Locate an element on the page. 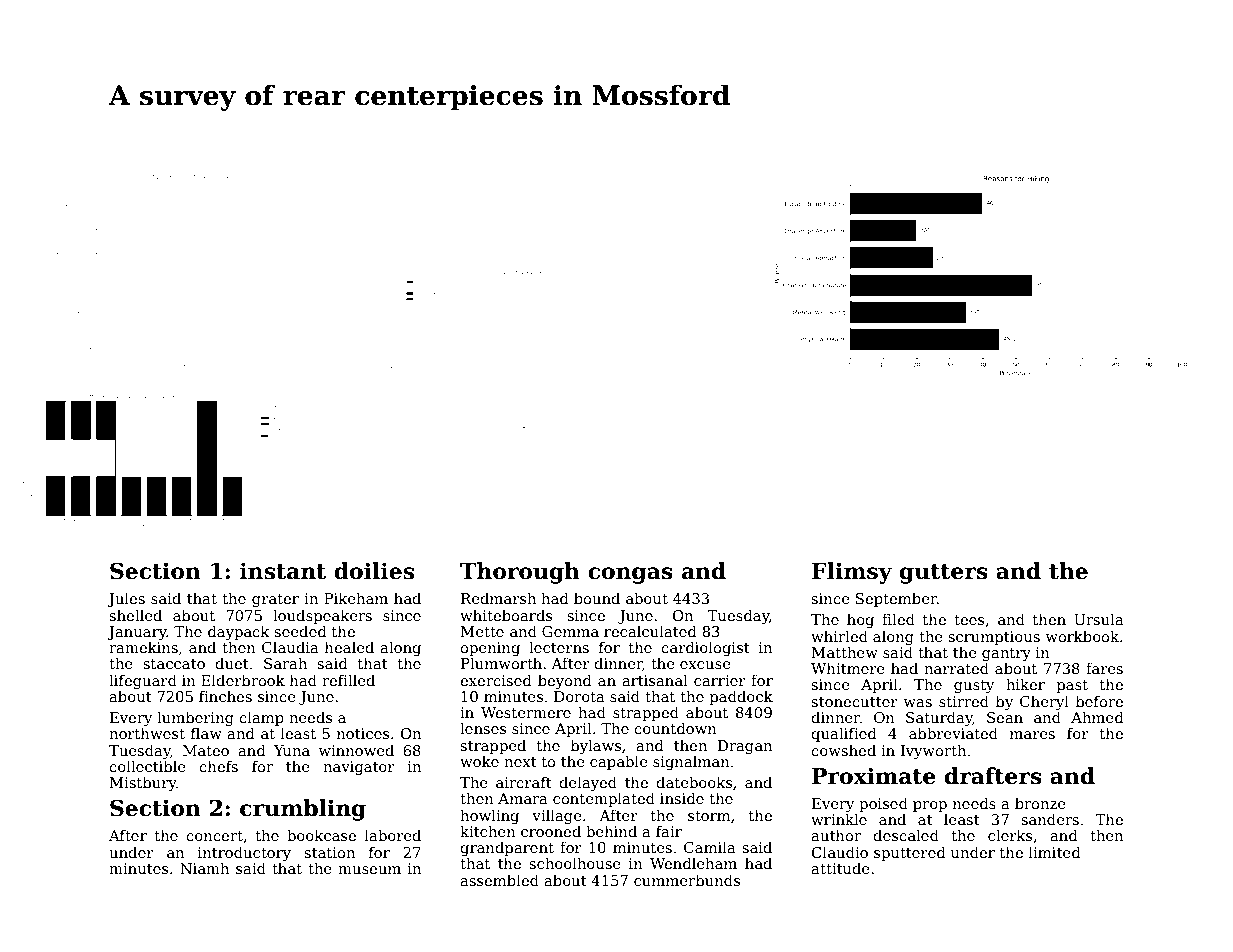  aircraft is located at coordinates (524, 782).
